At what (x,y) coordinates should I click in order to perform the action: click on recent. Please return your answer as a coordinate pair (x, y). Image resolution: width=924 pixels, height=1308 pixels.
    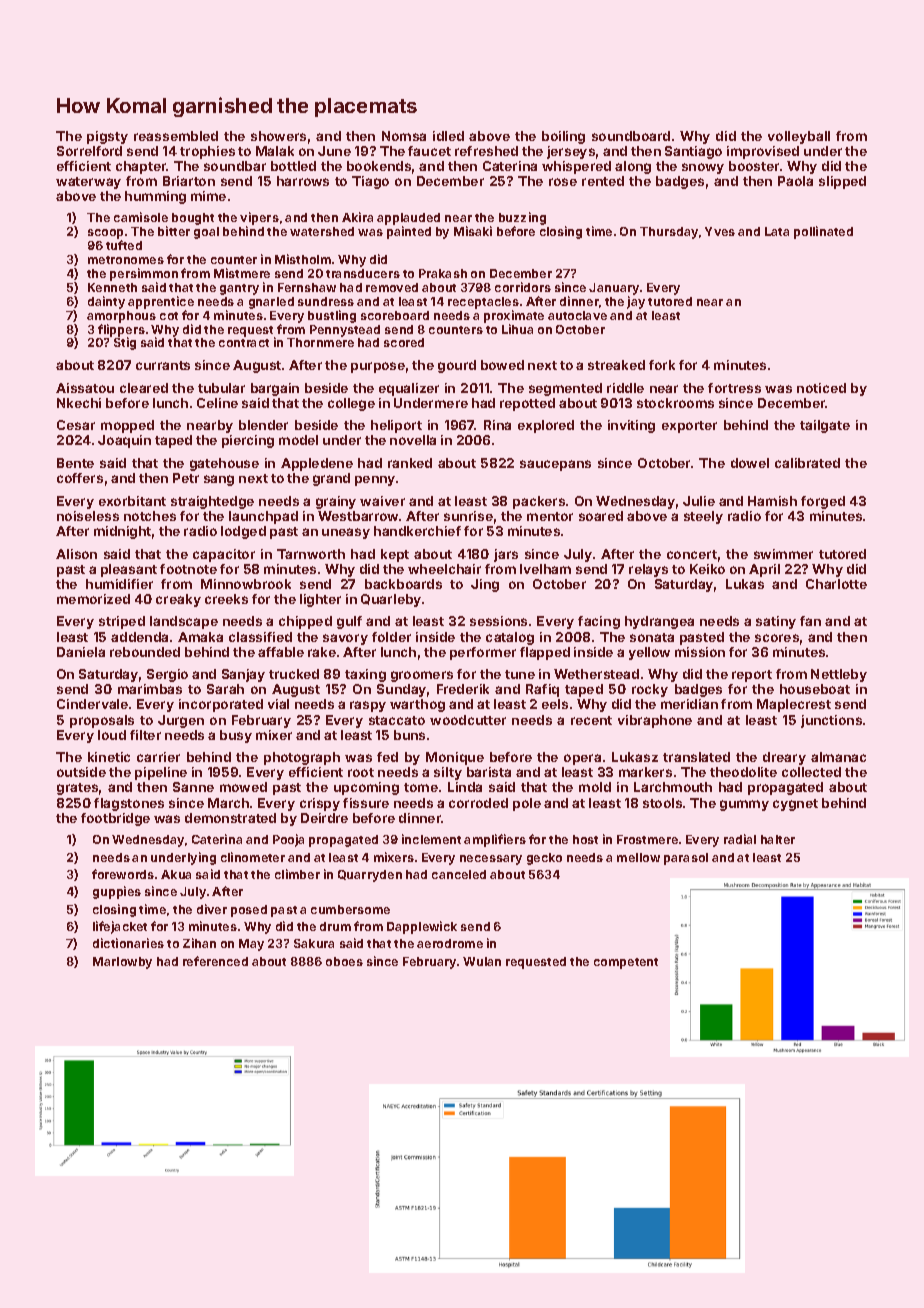
    Looking at the image, I should click on (591, 720).
